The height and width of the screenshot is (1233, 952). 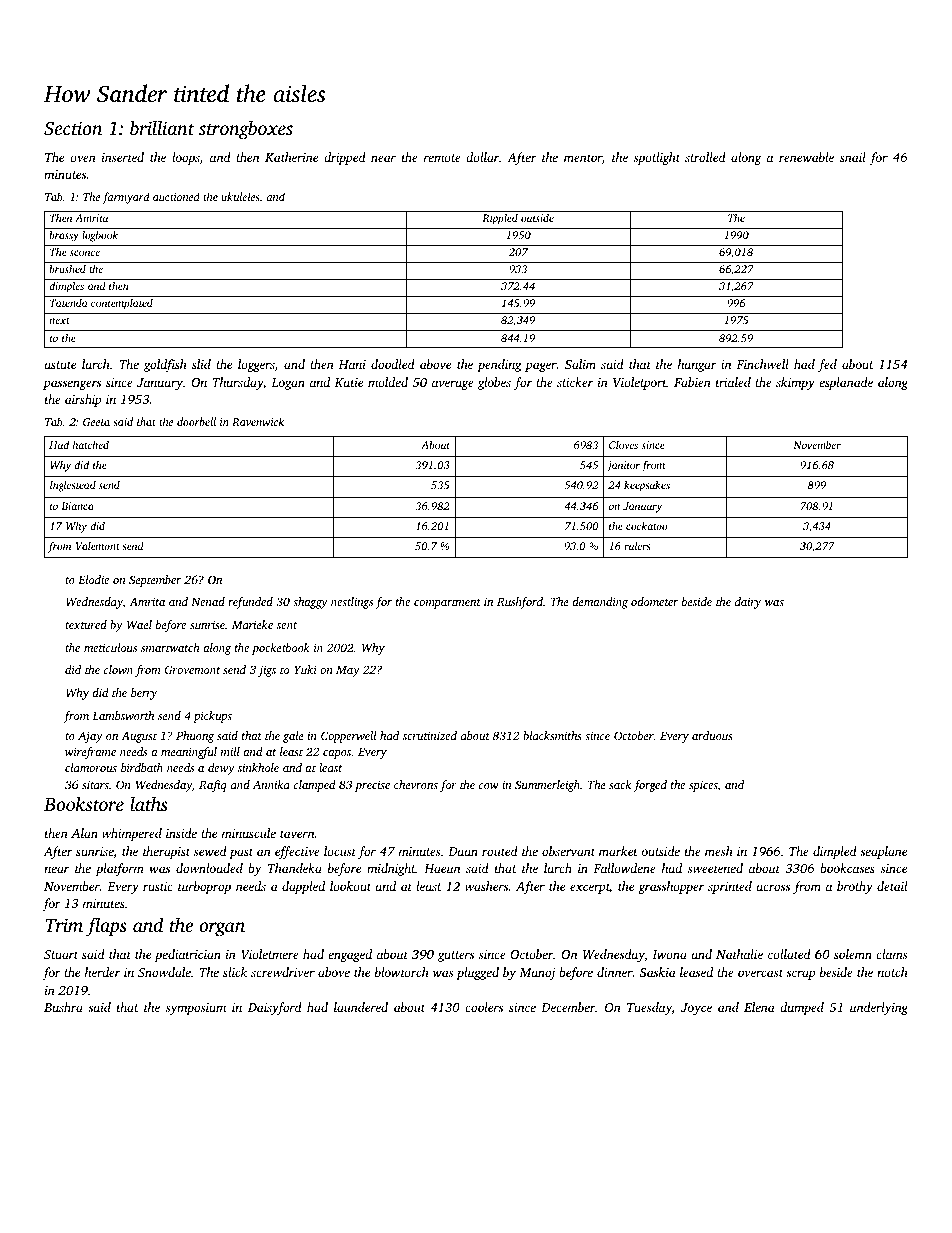 I want to click on Valemont, so click(x=98, y=546).
